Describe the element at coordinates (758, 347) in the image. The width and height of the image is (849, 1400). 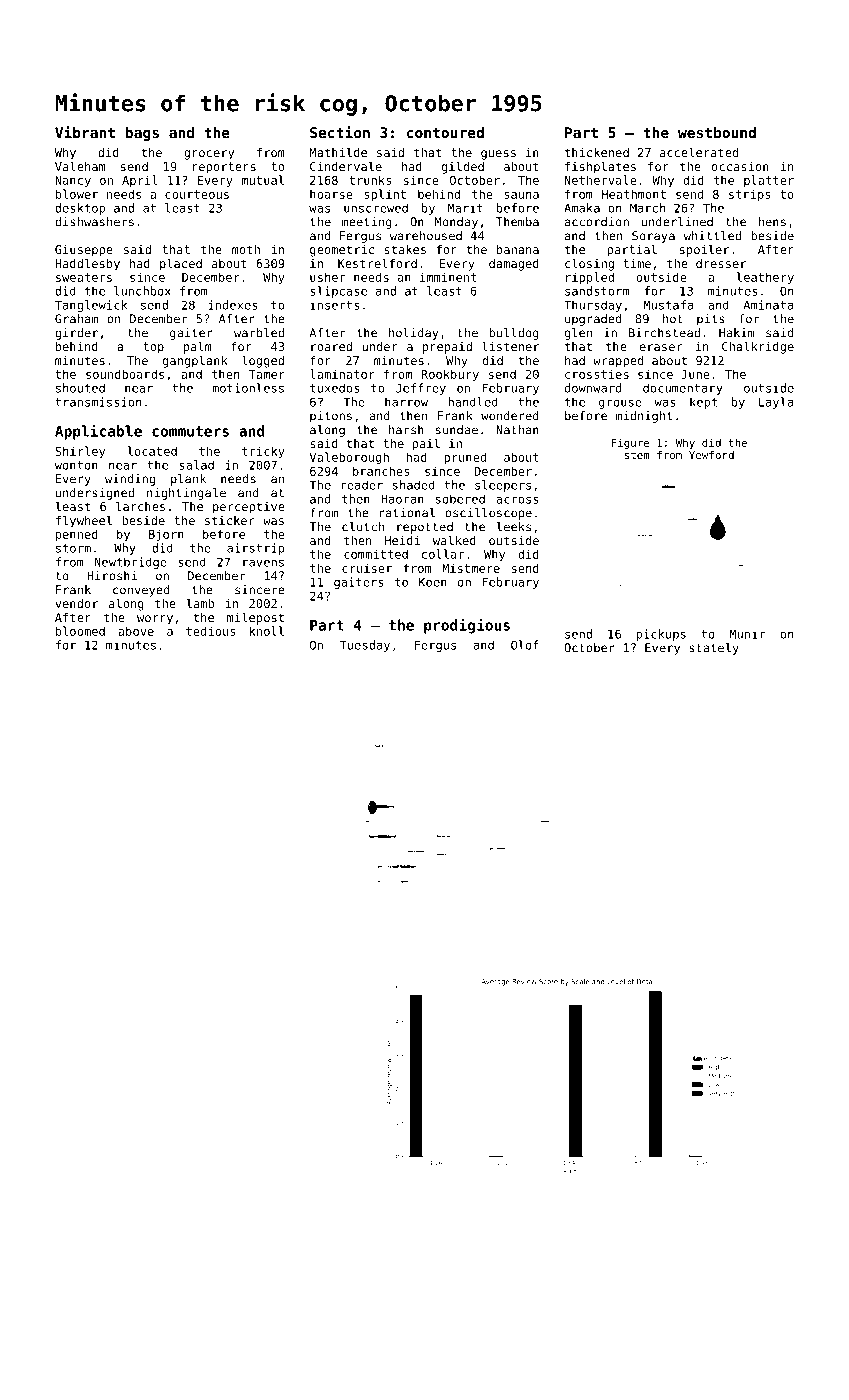
I see `Chalkridge` at that location.
